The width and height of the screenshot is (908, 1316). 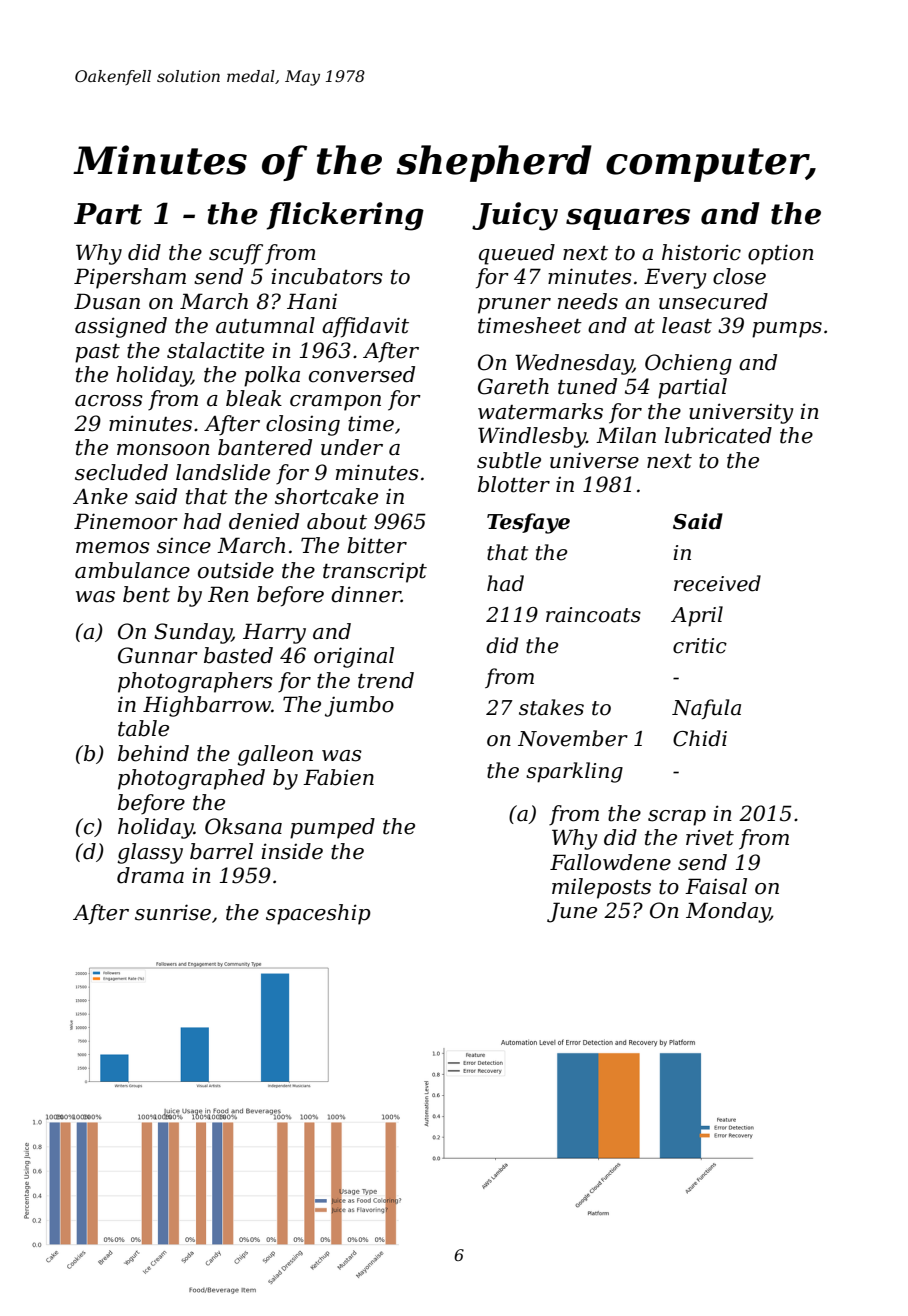 What do you see at coordinates (184, 546) in the screenshot?
I see `since` at bounding box center [184, 546].
